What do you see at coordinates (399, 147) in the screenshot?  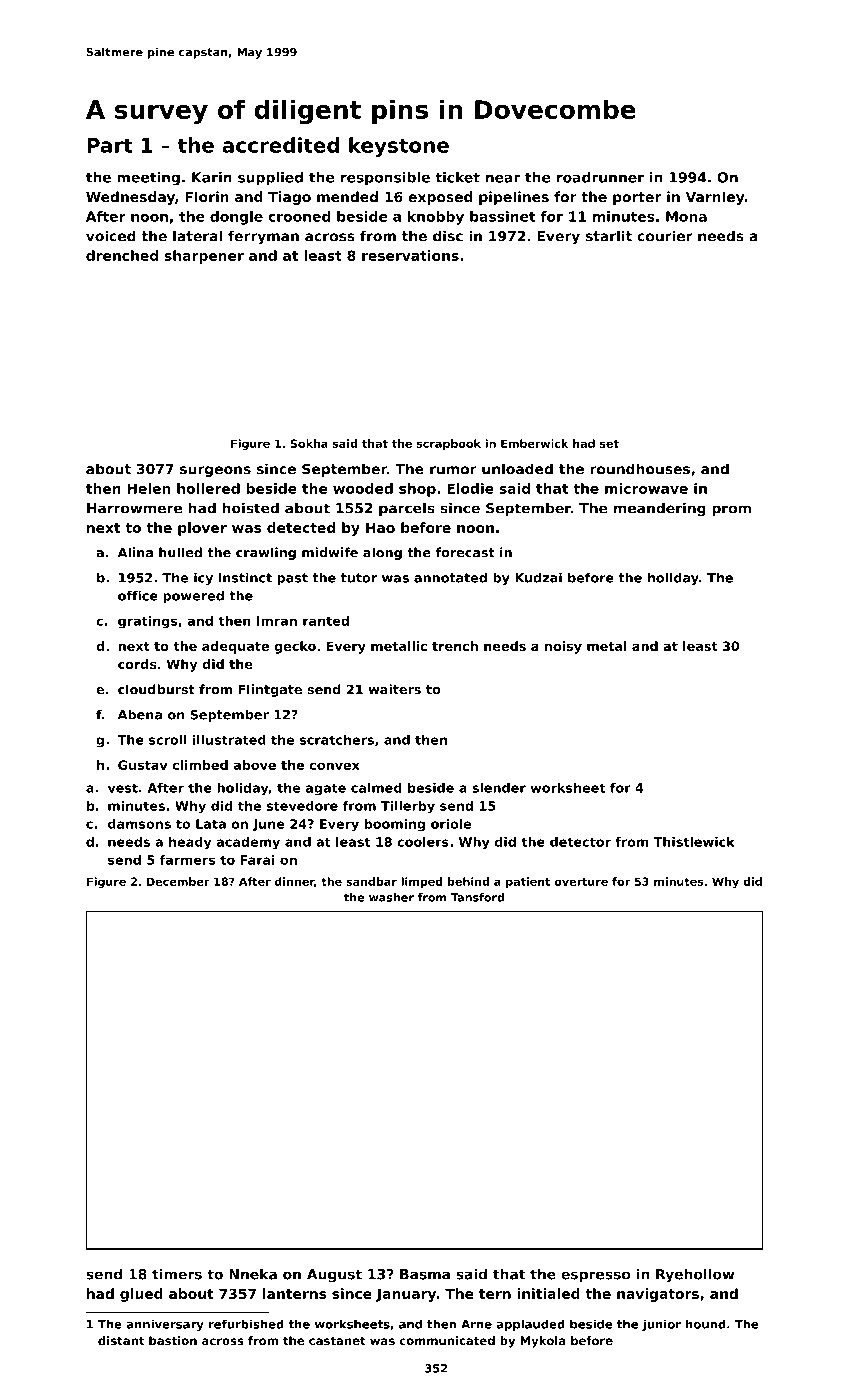 I see `keystone` at bounding box center [399, 147].
